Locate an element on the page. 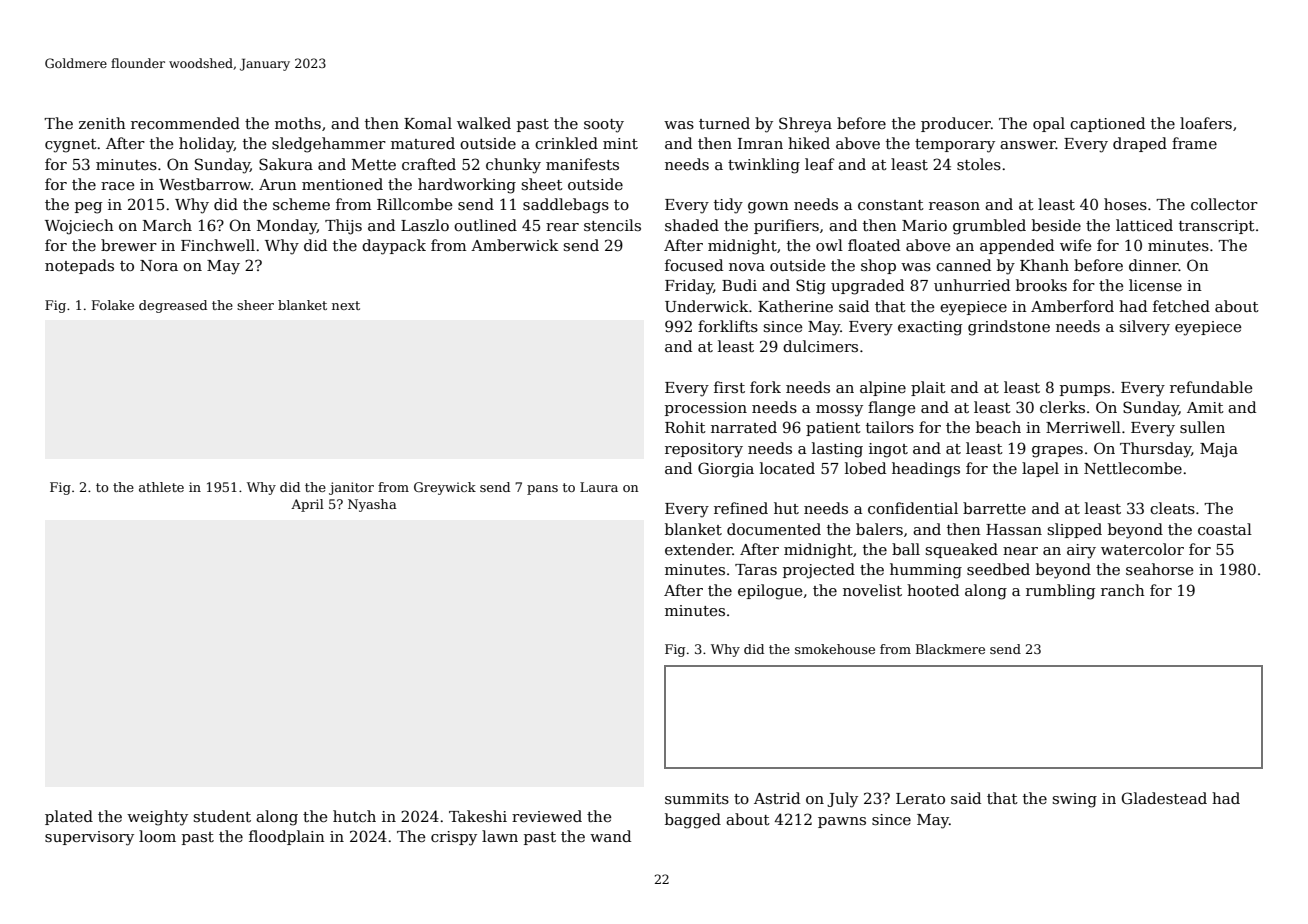 The image size is (1308, 924). loafers is located at coordinates (1206, 123).
